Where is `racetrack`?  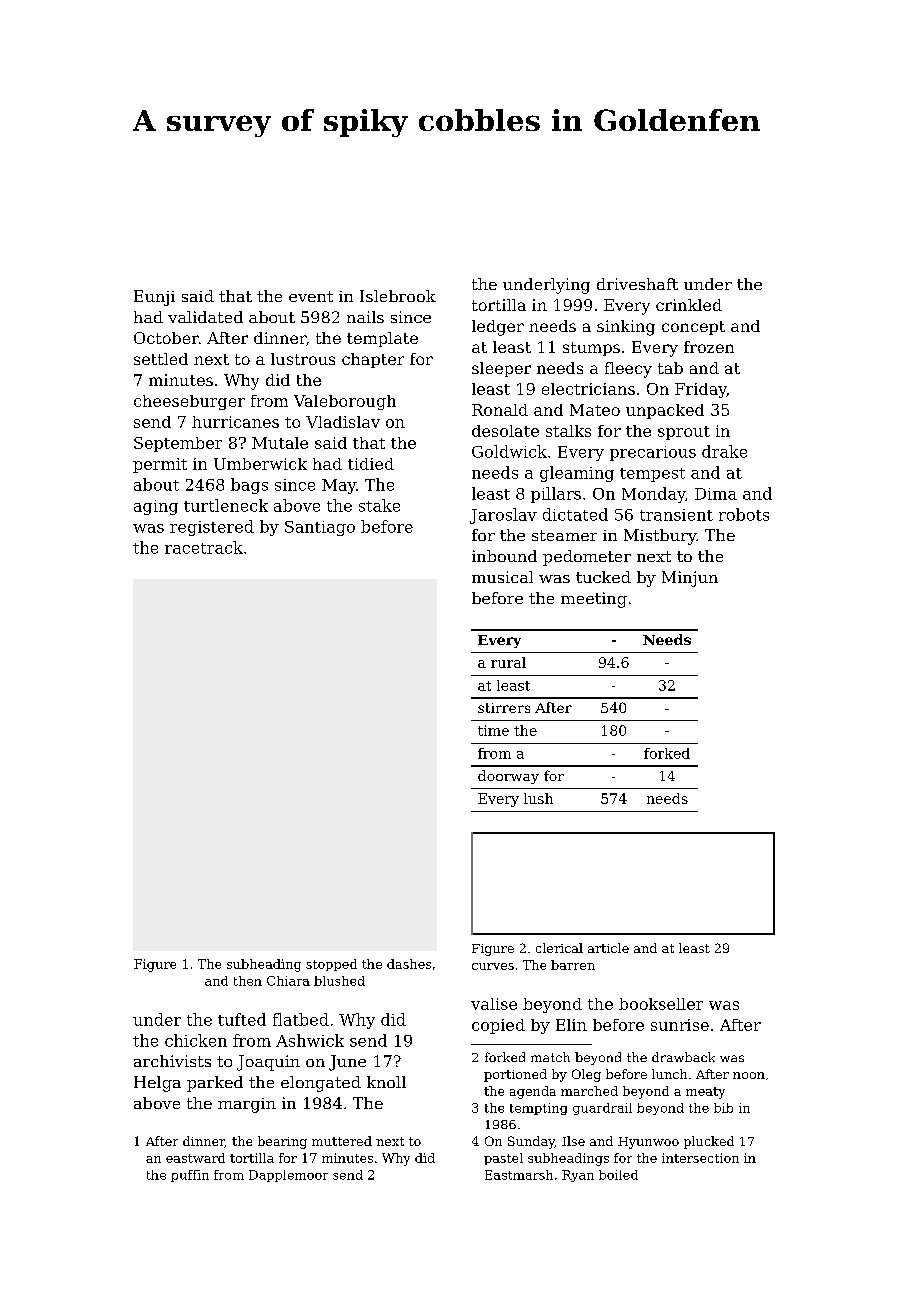
racetrack is located at coordinates (204, 547).
